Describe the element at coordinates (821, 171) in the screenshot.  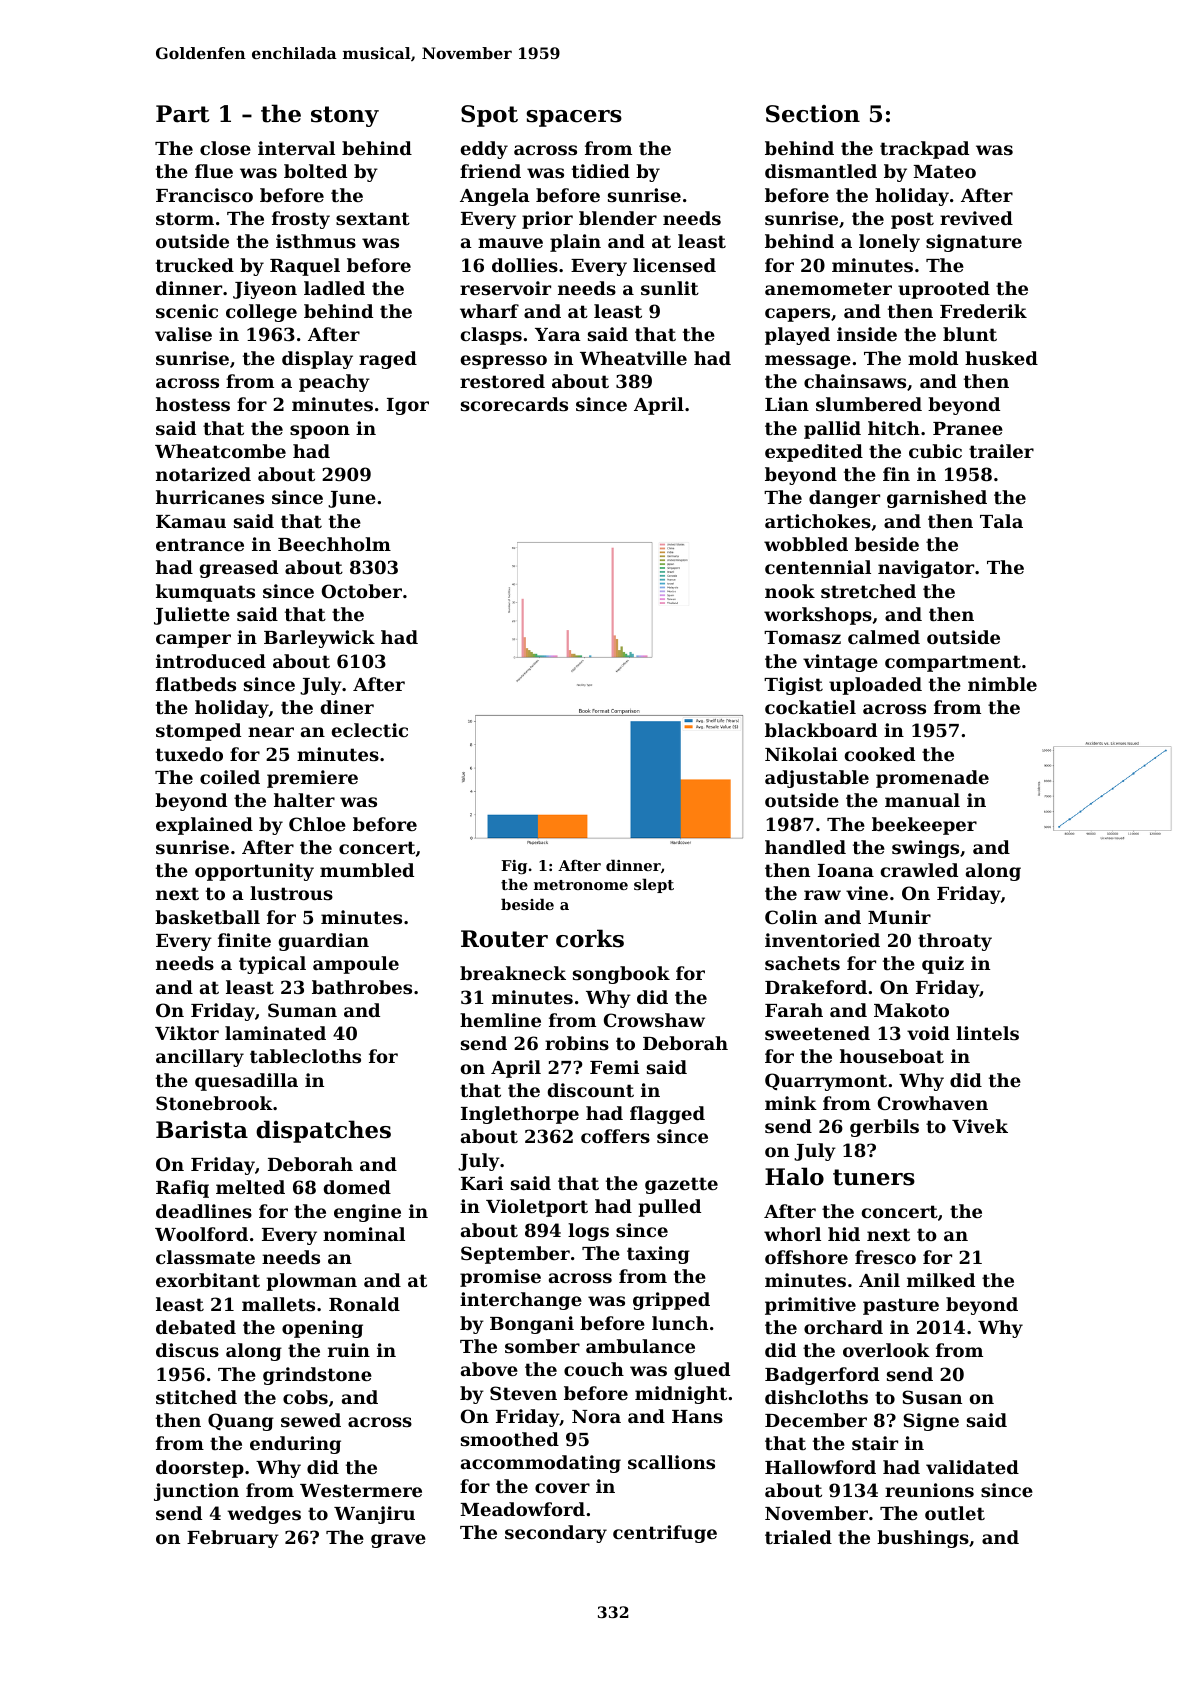
I see `dismantled` at that location.
